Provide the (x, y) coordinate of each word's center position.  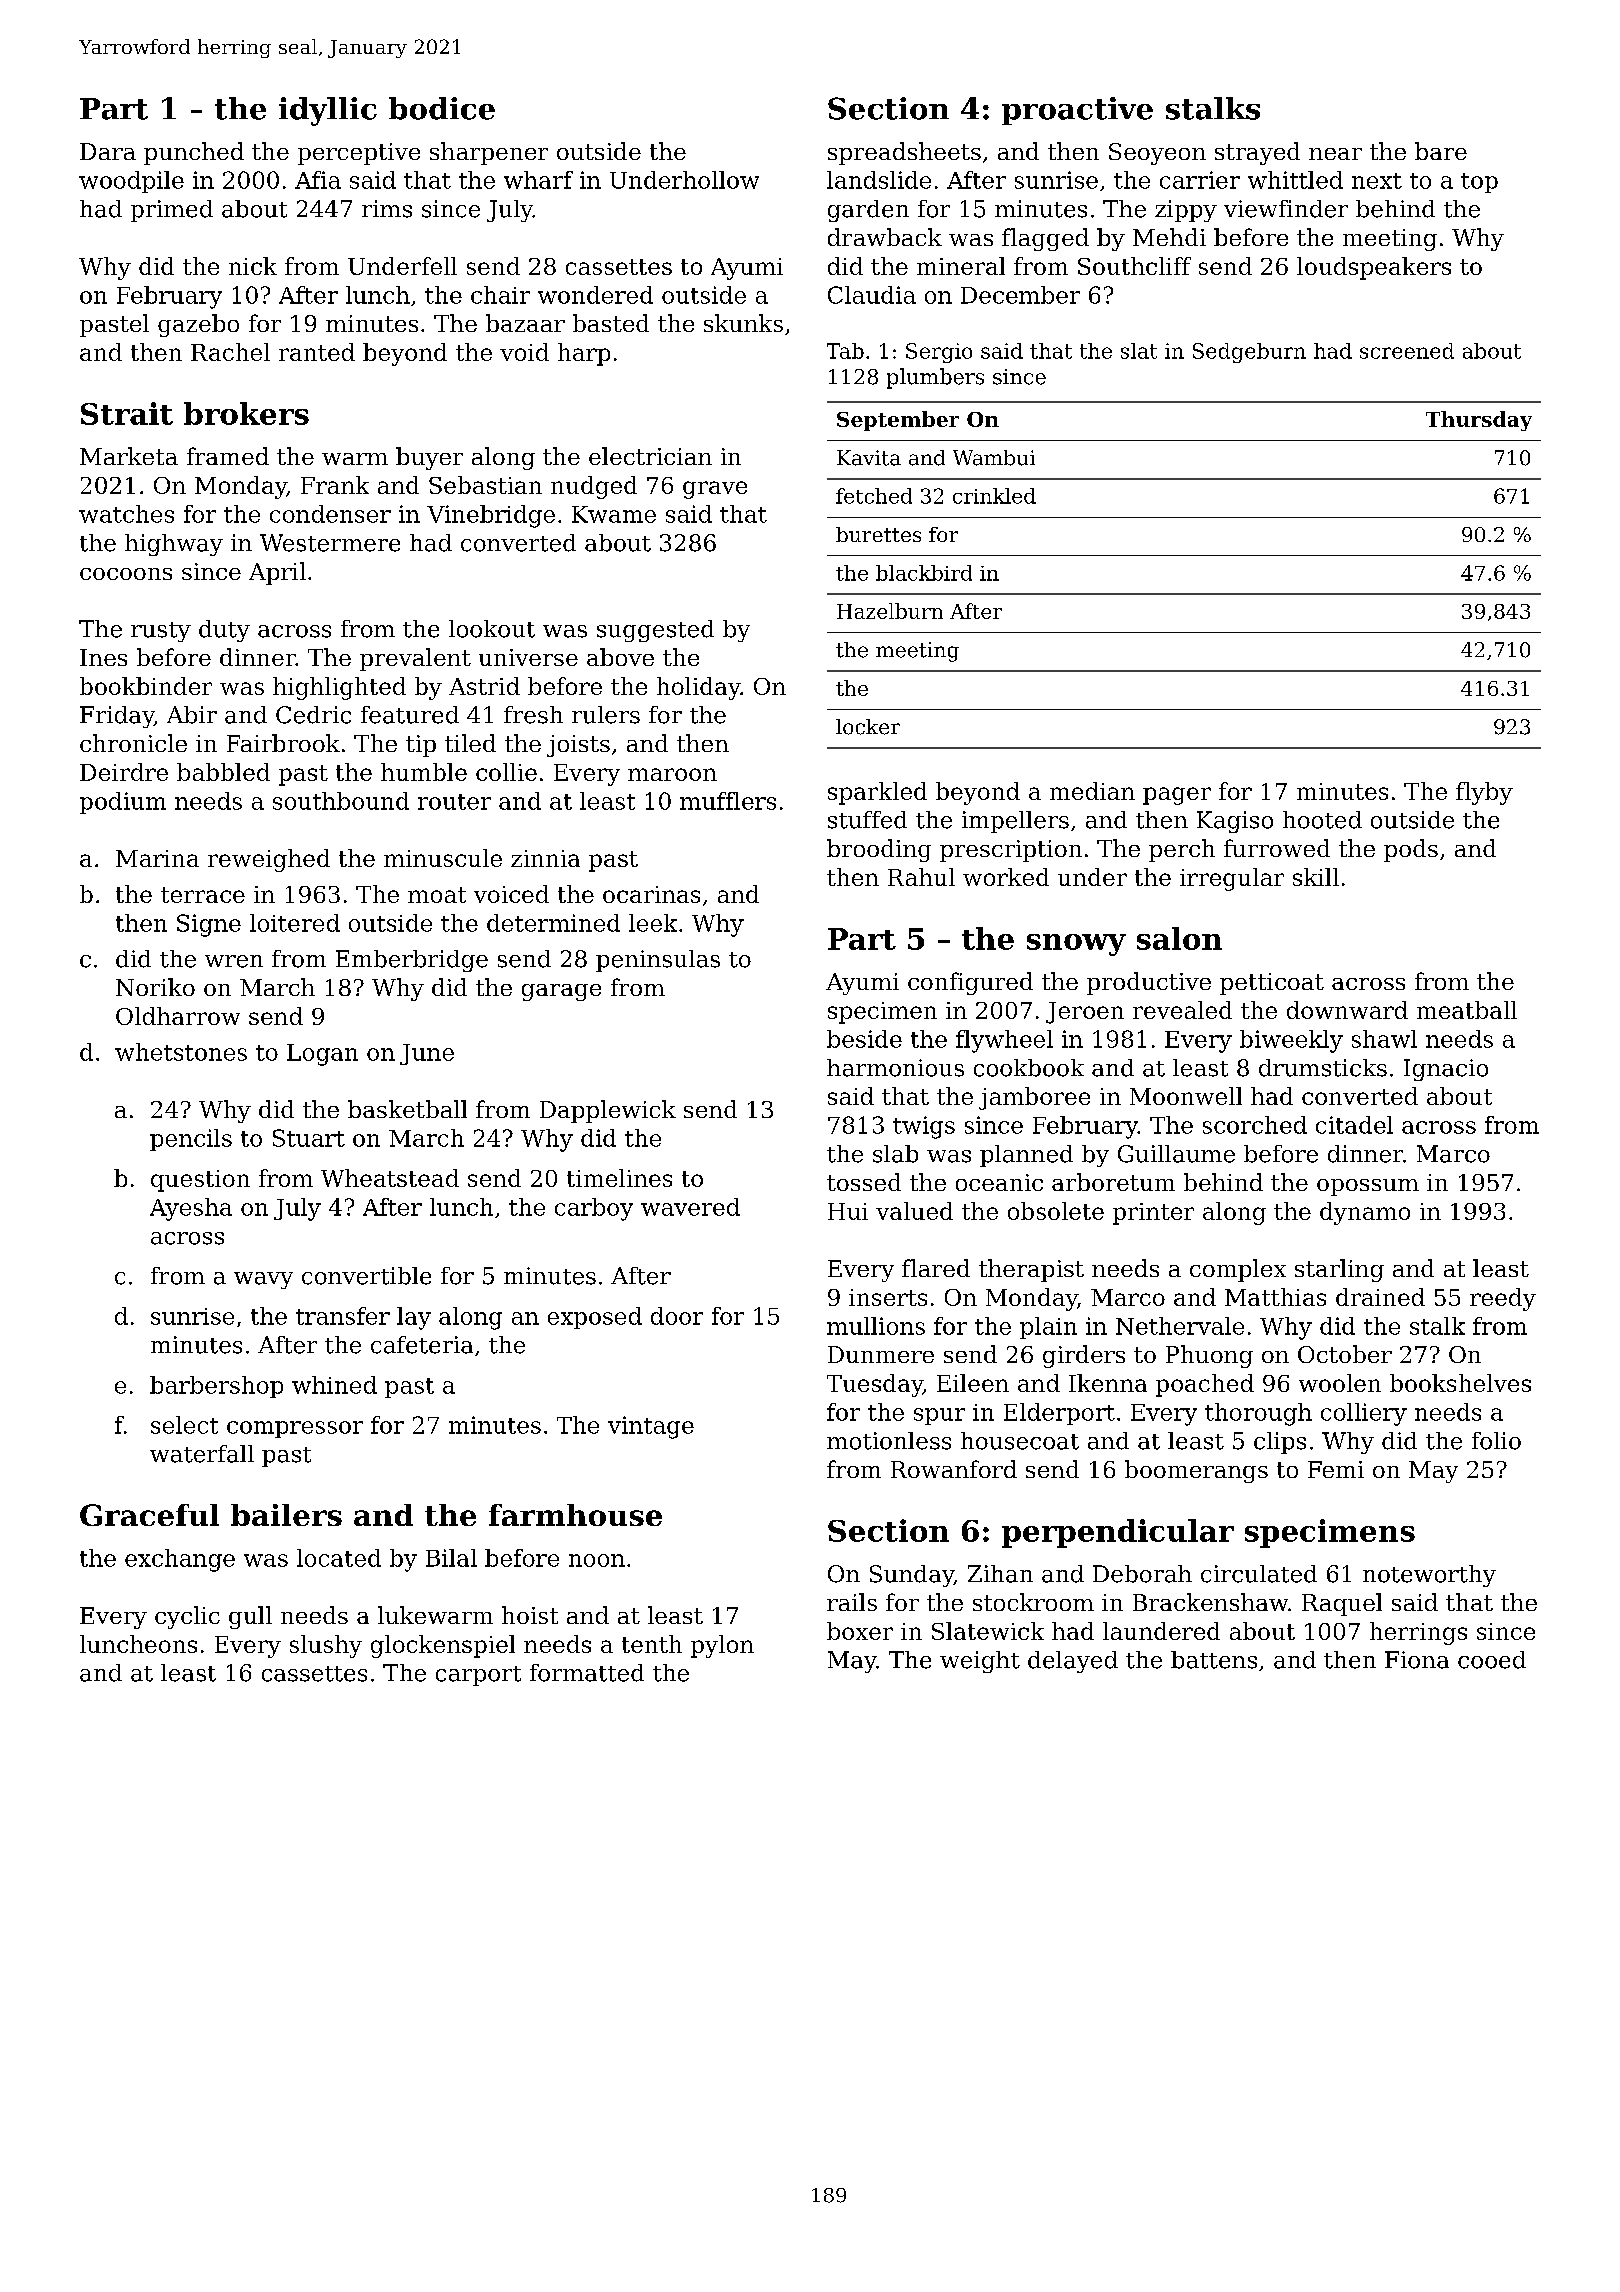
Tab (845, 351)
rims (387, 209)
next (1377, 181)
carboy (594, 1209)
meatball (1467, 1010)
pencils (191, 1140)
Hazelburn (890, 611)
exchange (180, 1560)
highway (174, 545)
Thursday (1479, 421)
